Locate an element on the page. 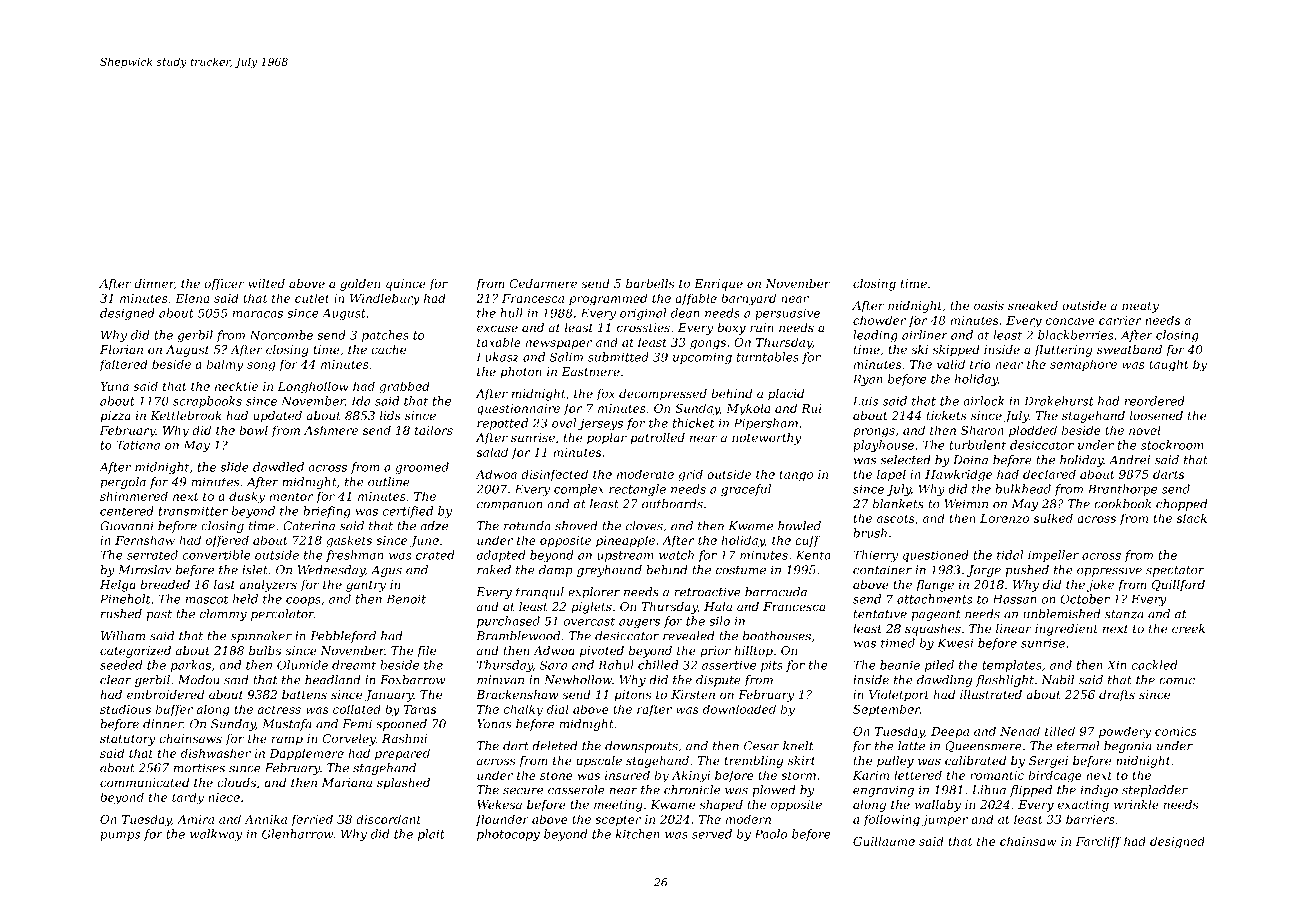 The image size is (1308, 924). stanza is located at coordinates (1124, 614).
